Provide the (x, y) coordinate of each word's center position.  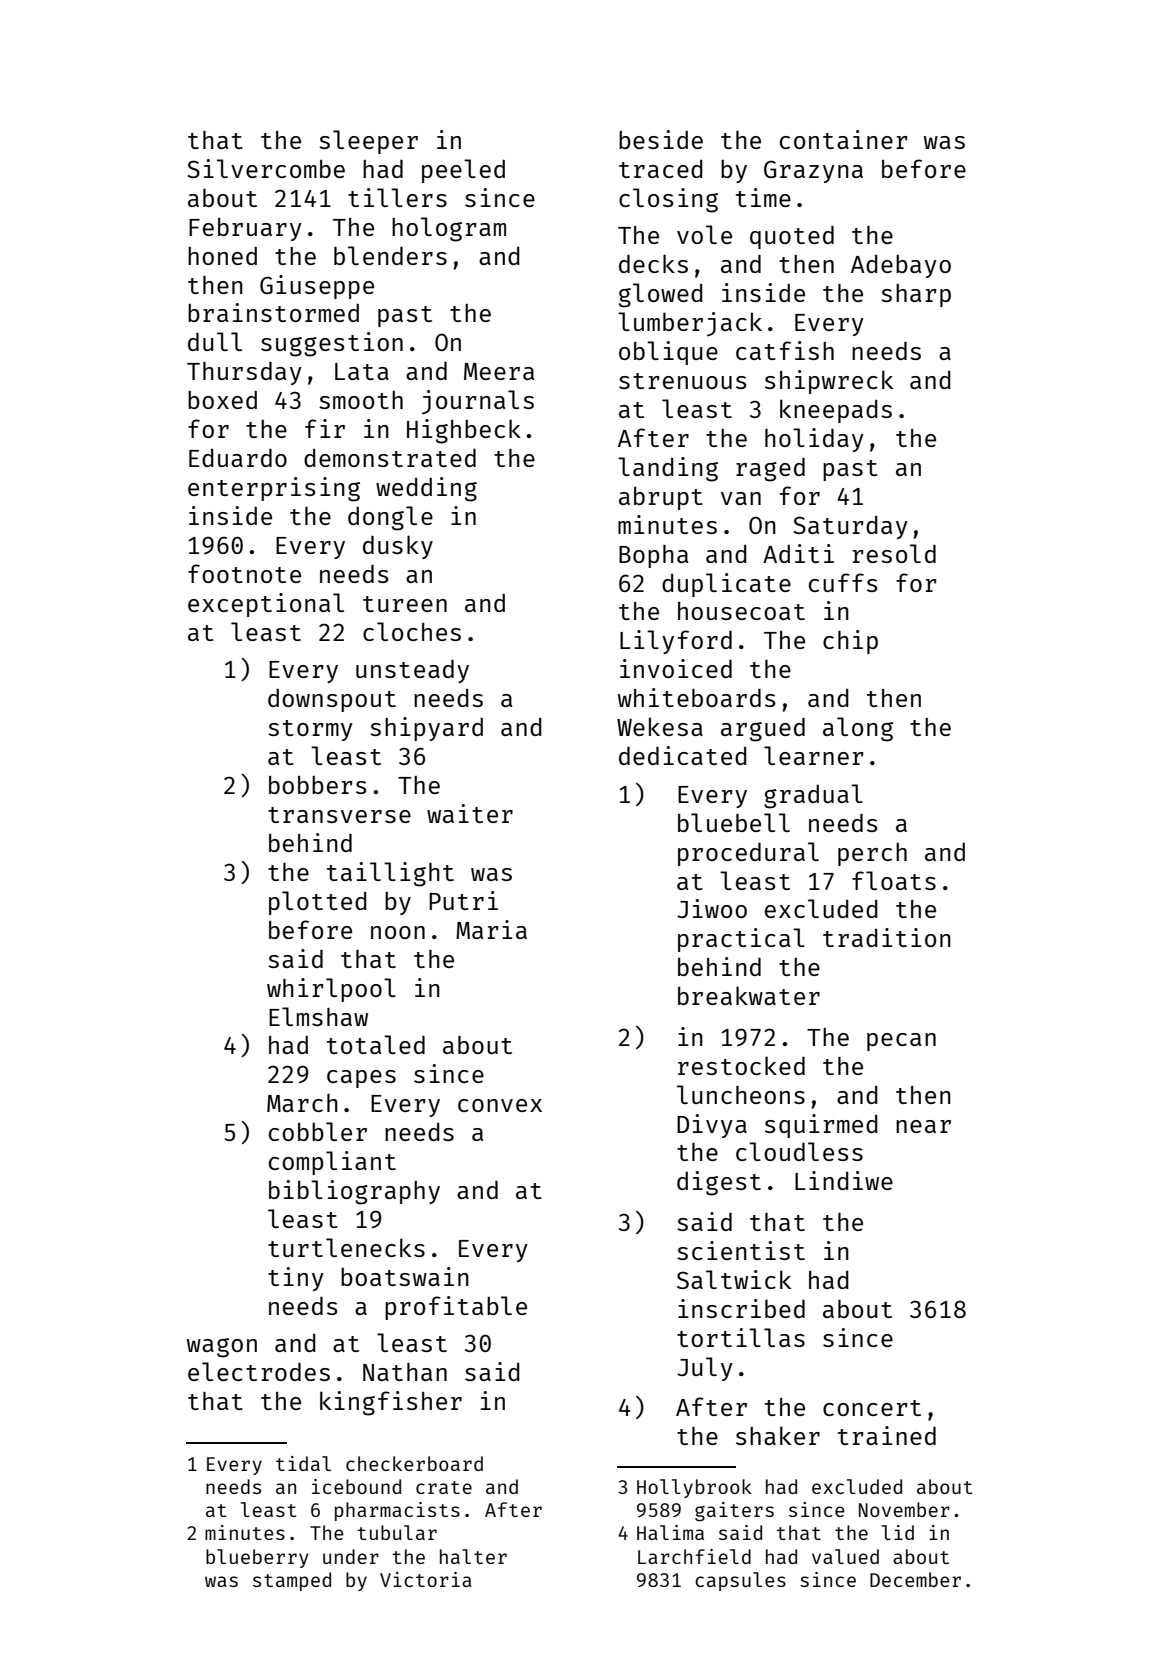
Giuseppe (317, 287)
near (923, 1126)
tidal (303, 1463)
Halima (670, 1532)
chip (850, 642)
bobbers (318, 784)
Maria (491, 929)
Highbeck (464, 431)
